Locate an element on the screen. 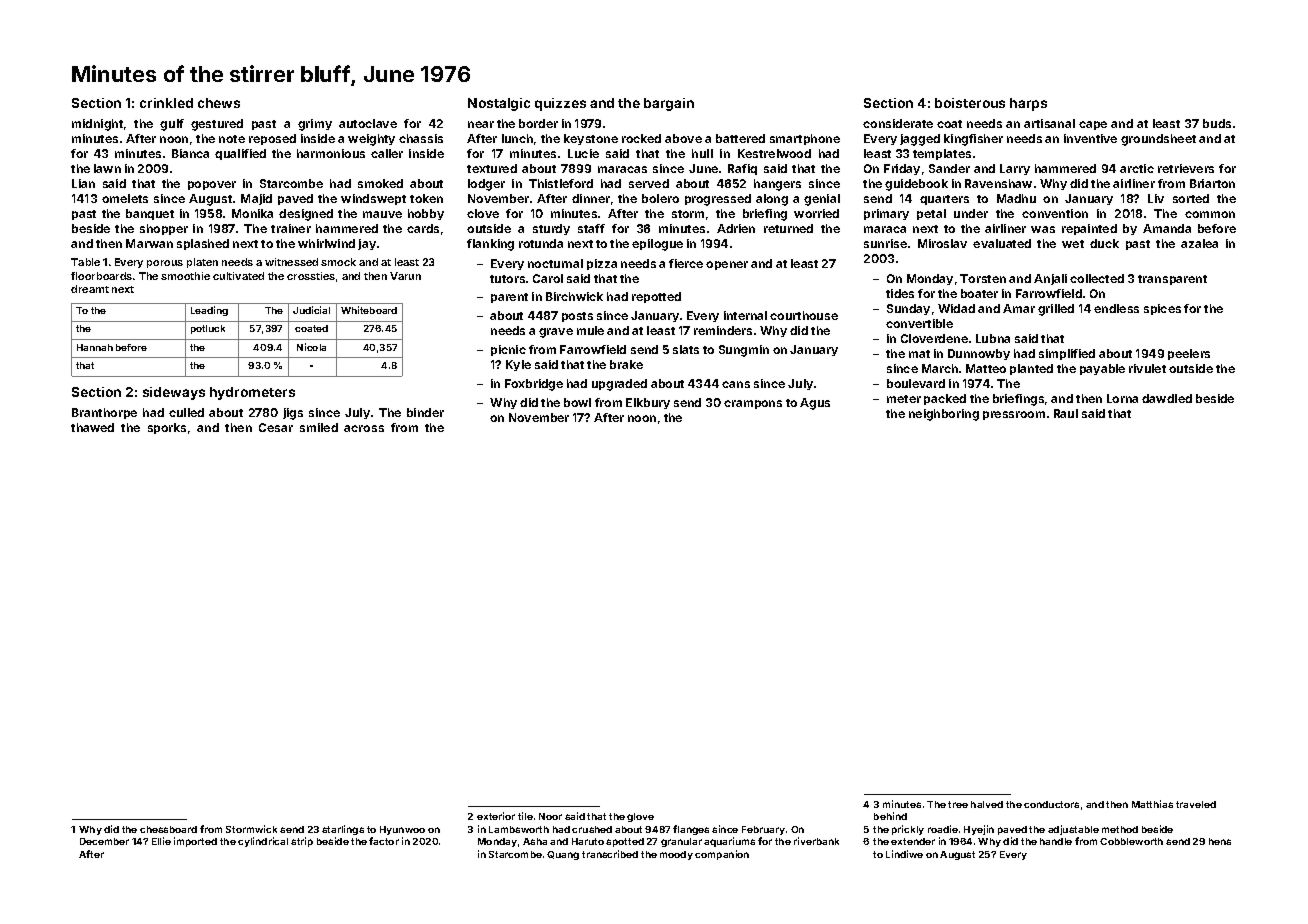 The image size is (1308, 924). Nicola is located at coordinates (311, 347).
